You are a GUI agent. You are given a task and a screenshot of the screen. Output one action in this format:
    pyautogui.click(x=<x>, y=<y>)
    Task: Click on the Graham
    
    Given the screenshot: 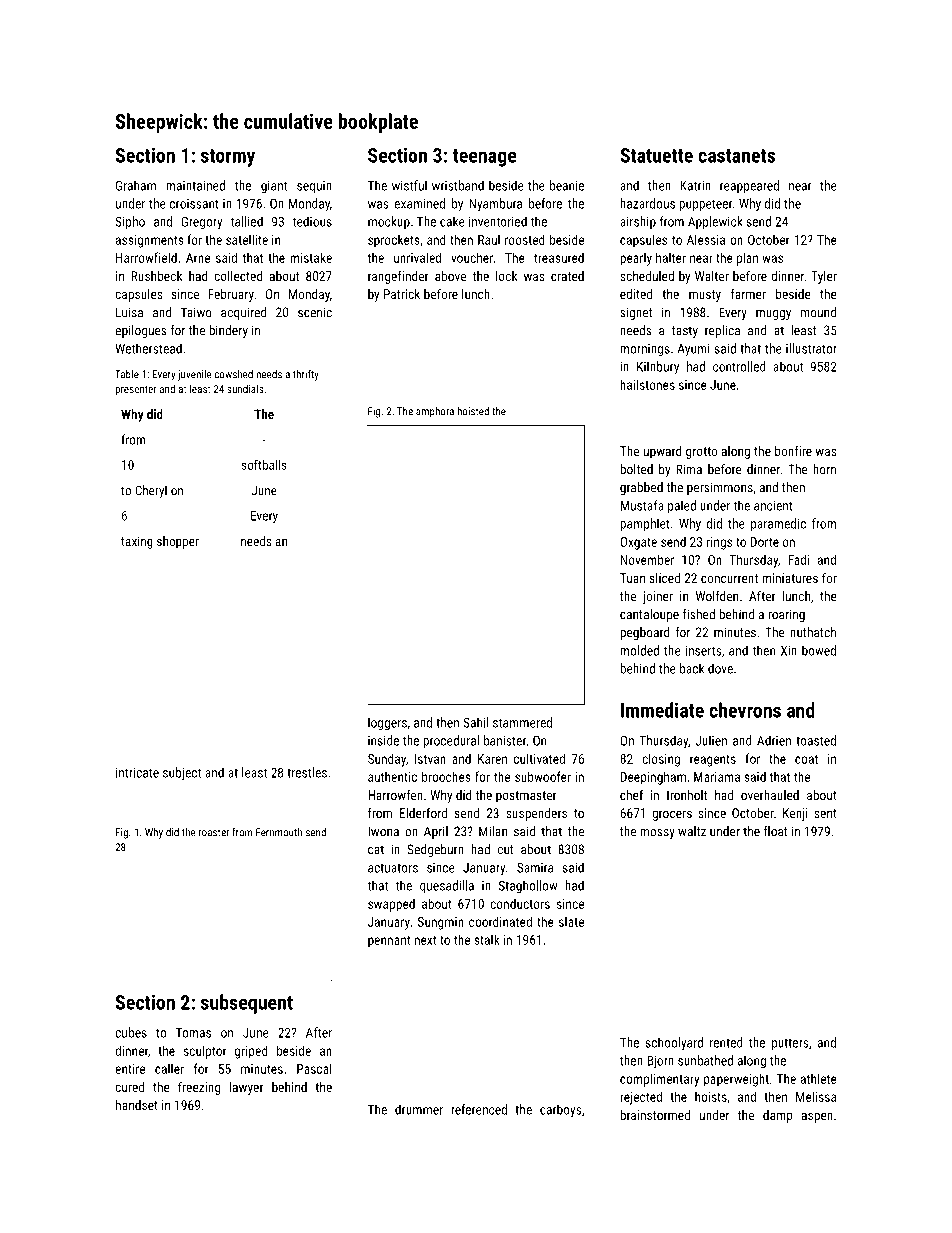 What is the action you would take?
    pyautogui.click(x=136, y=185)
